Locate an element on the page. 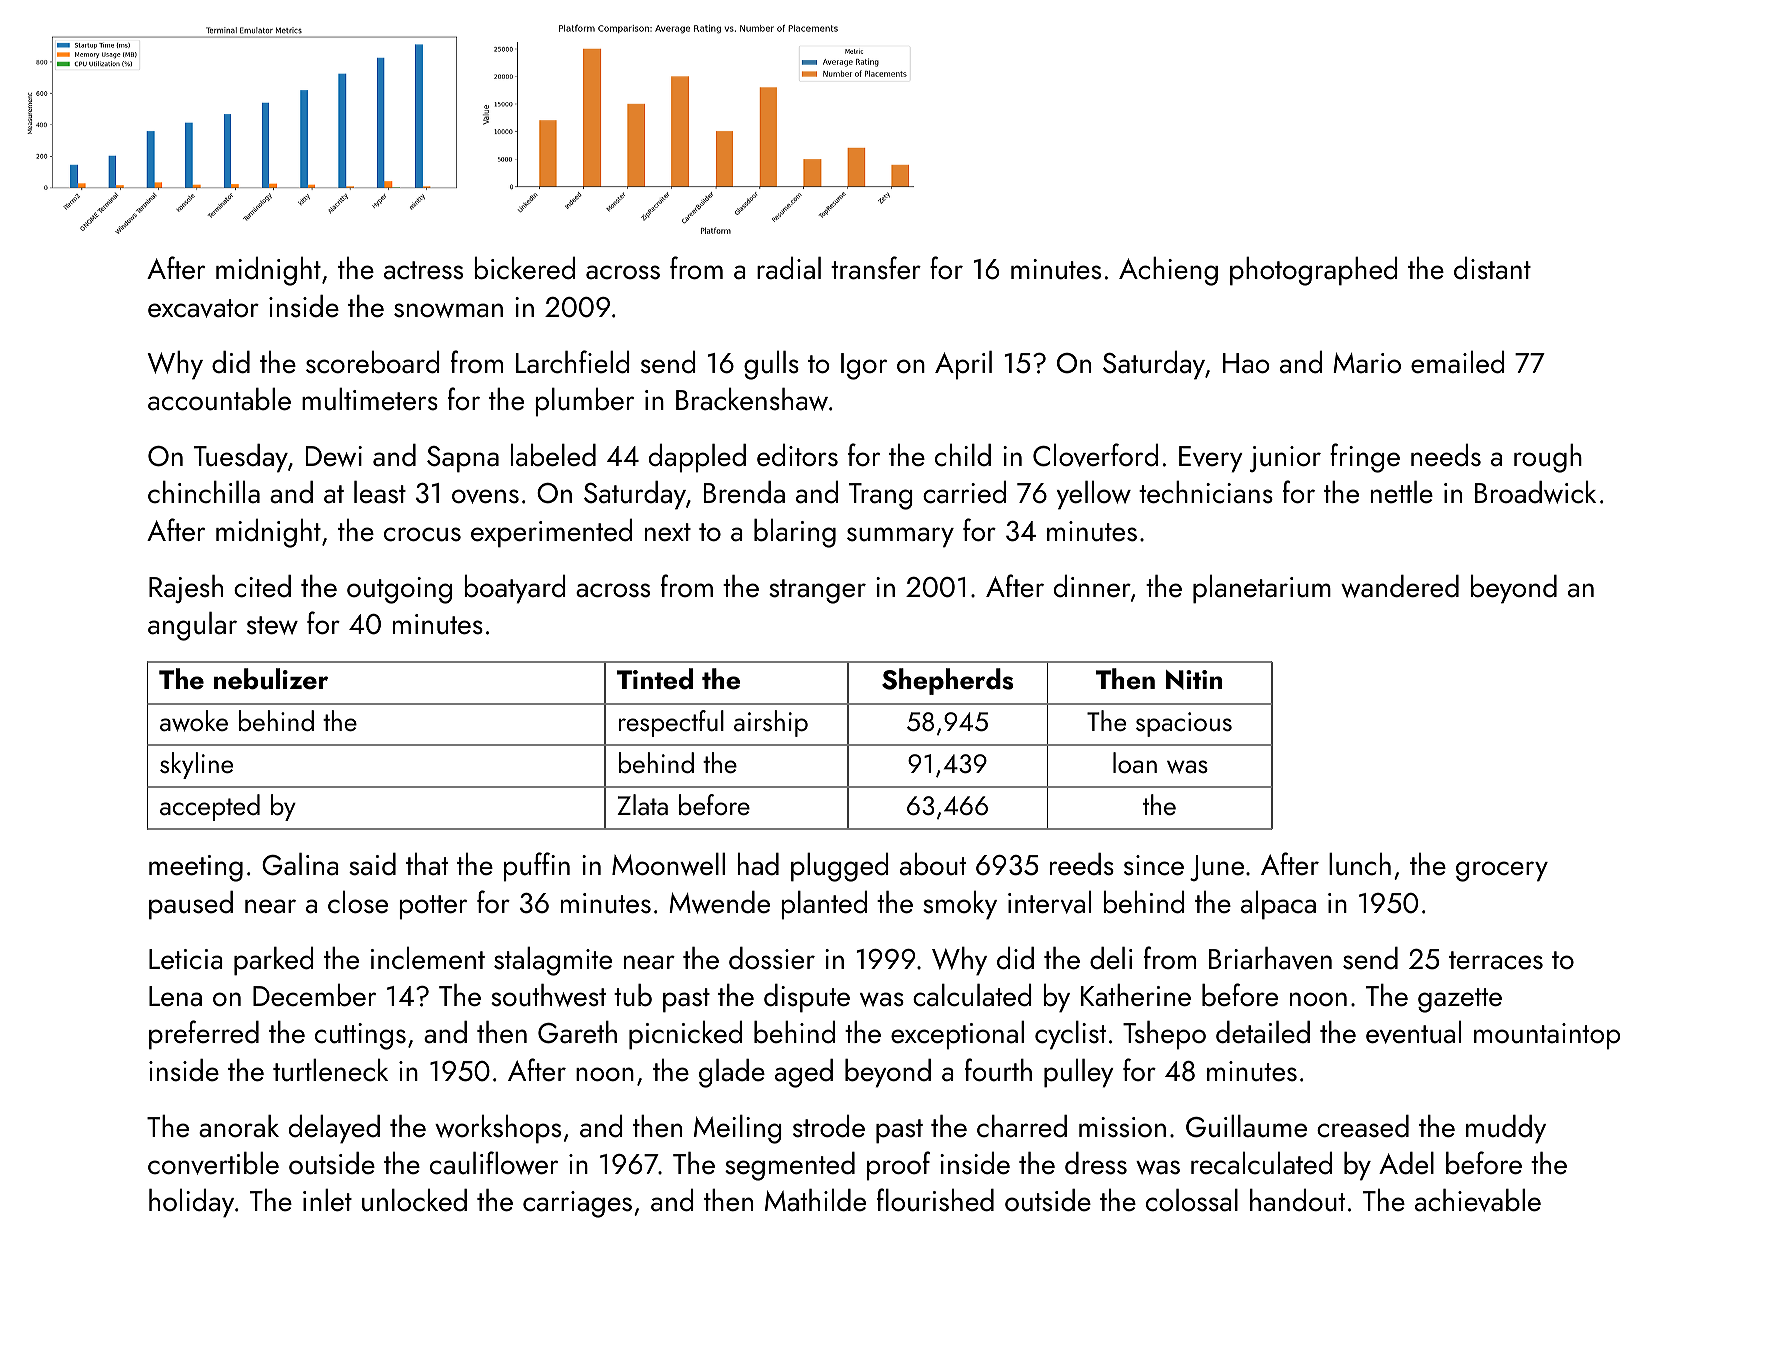 Image resolution: width=1771 pixels, height=1368 pixels. airship is located at coordinates (771, 723).
